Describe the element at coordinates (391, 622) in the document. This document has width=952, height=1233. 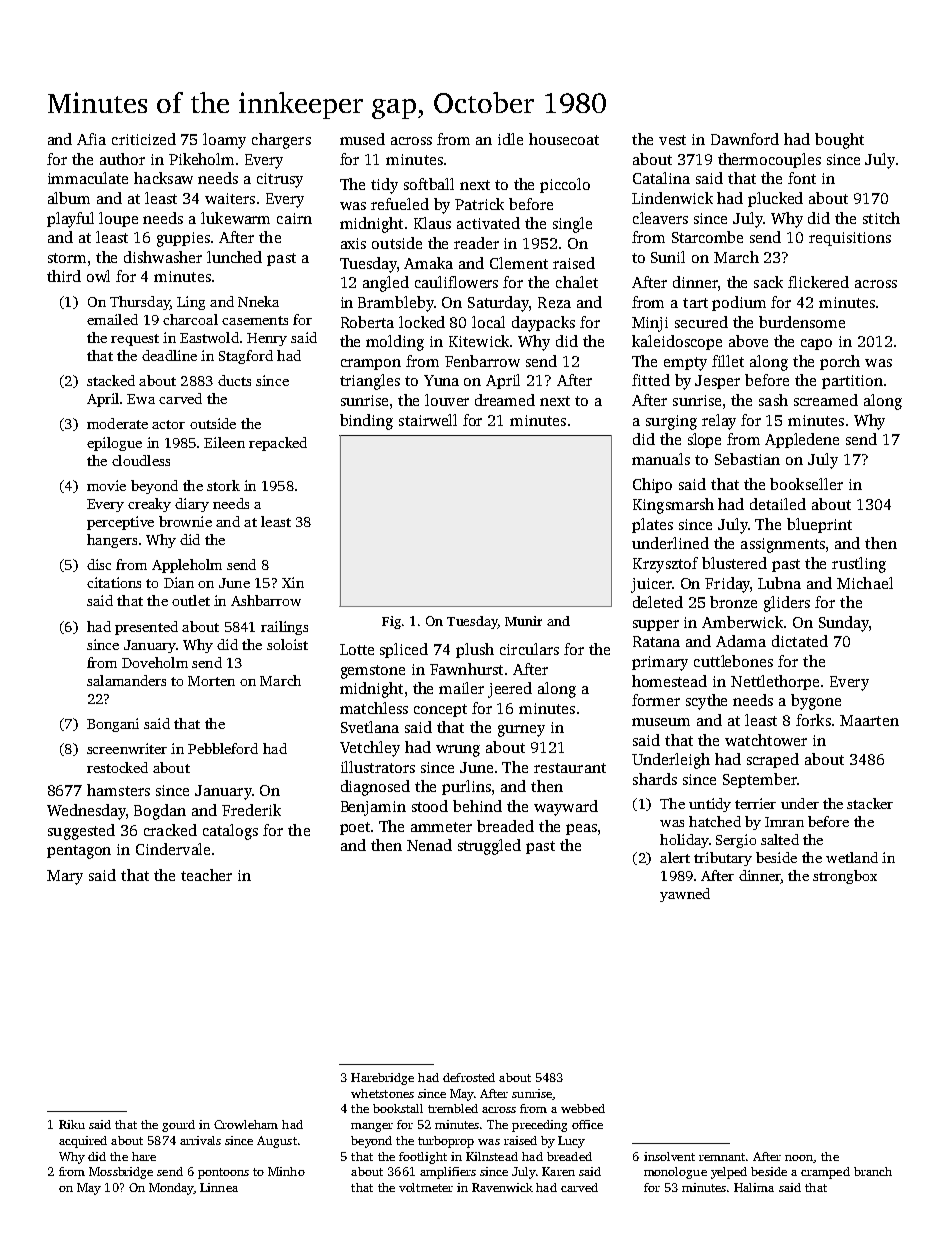
I see `Fig` at that location.
